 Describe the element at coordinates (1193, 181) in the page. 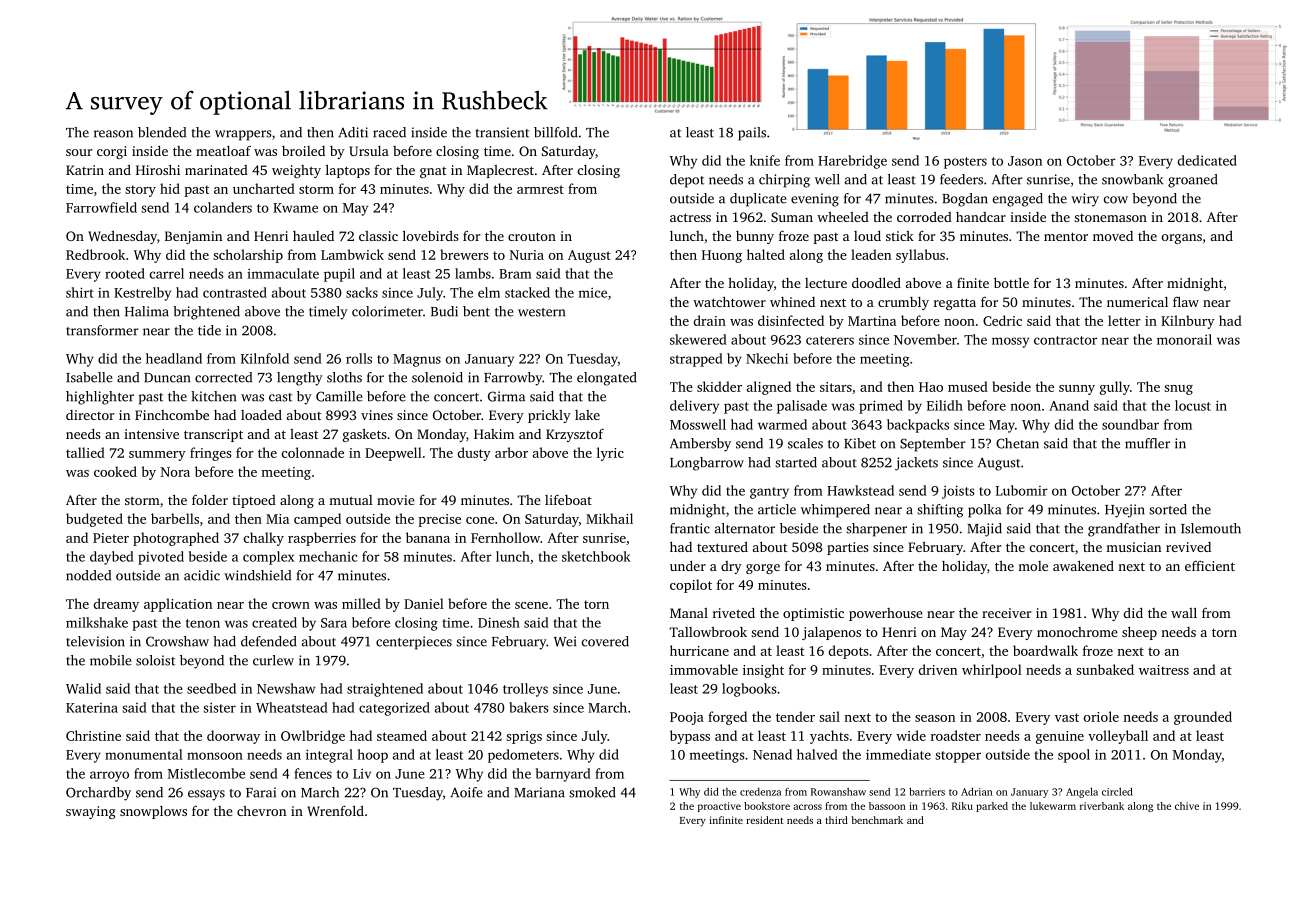

I see `groaned` at that location.
